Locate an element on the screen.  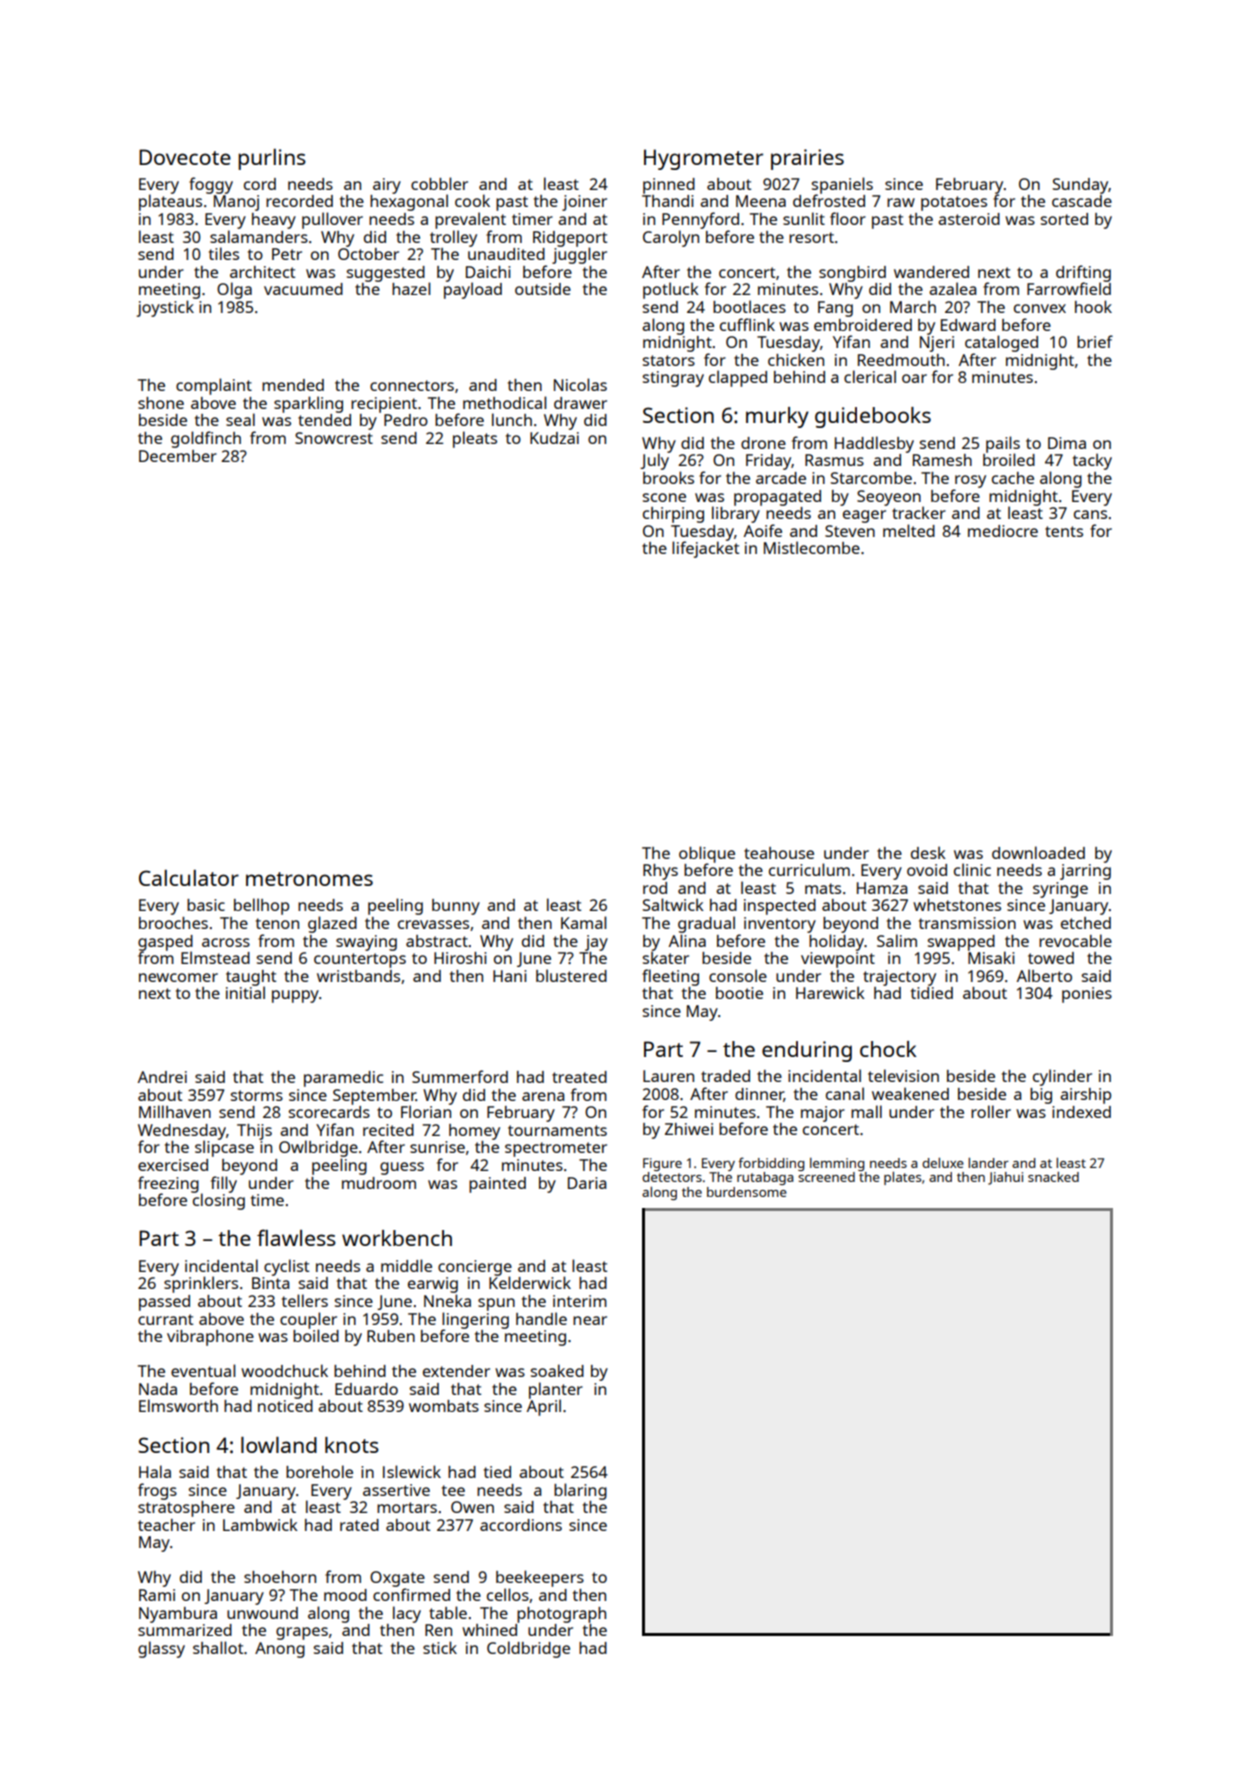
tended is located at coordinates (324, 420).
